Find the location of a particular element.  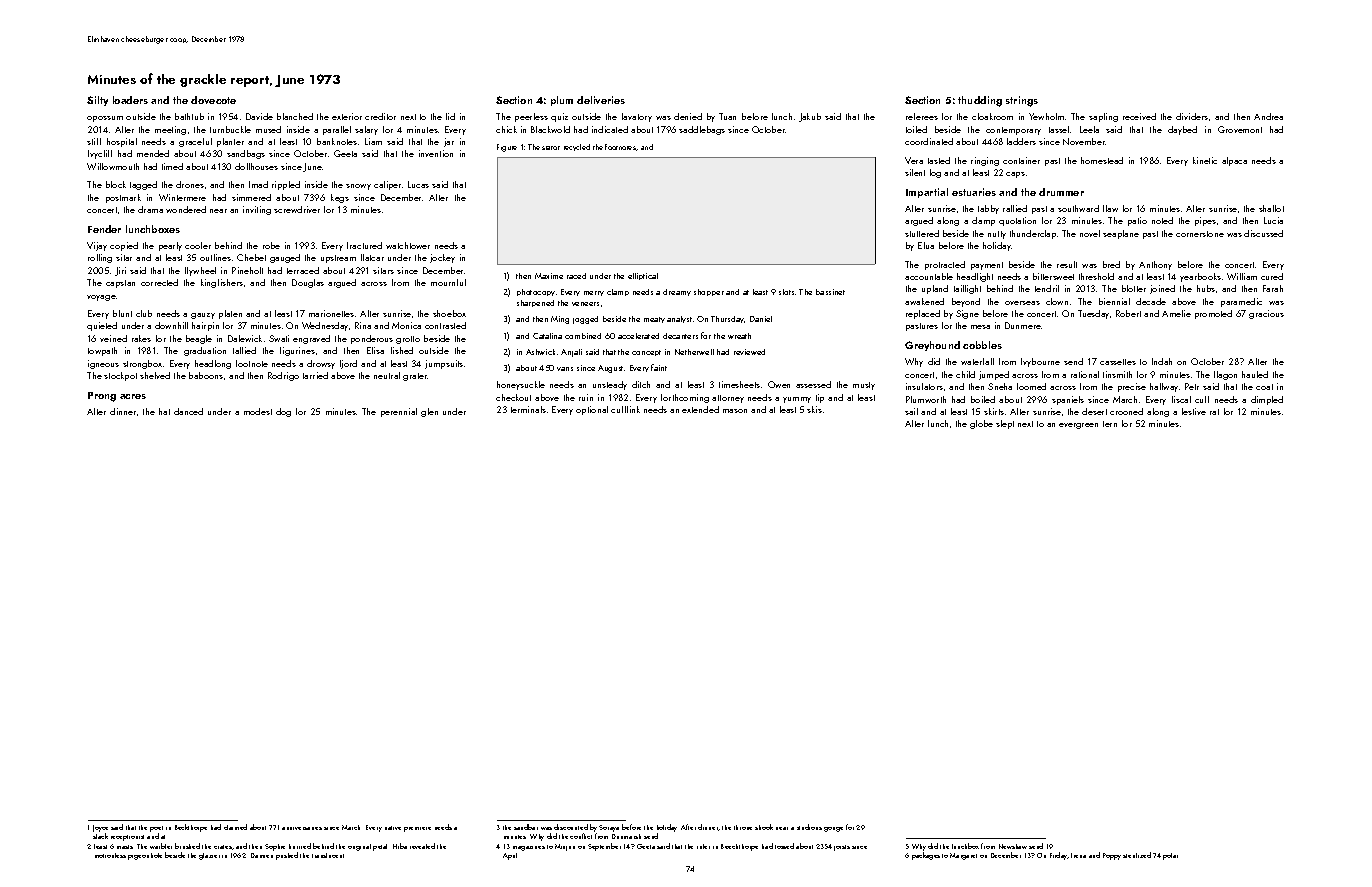

ruin is located at coordinates (586, 397).
